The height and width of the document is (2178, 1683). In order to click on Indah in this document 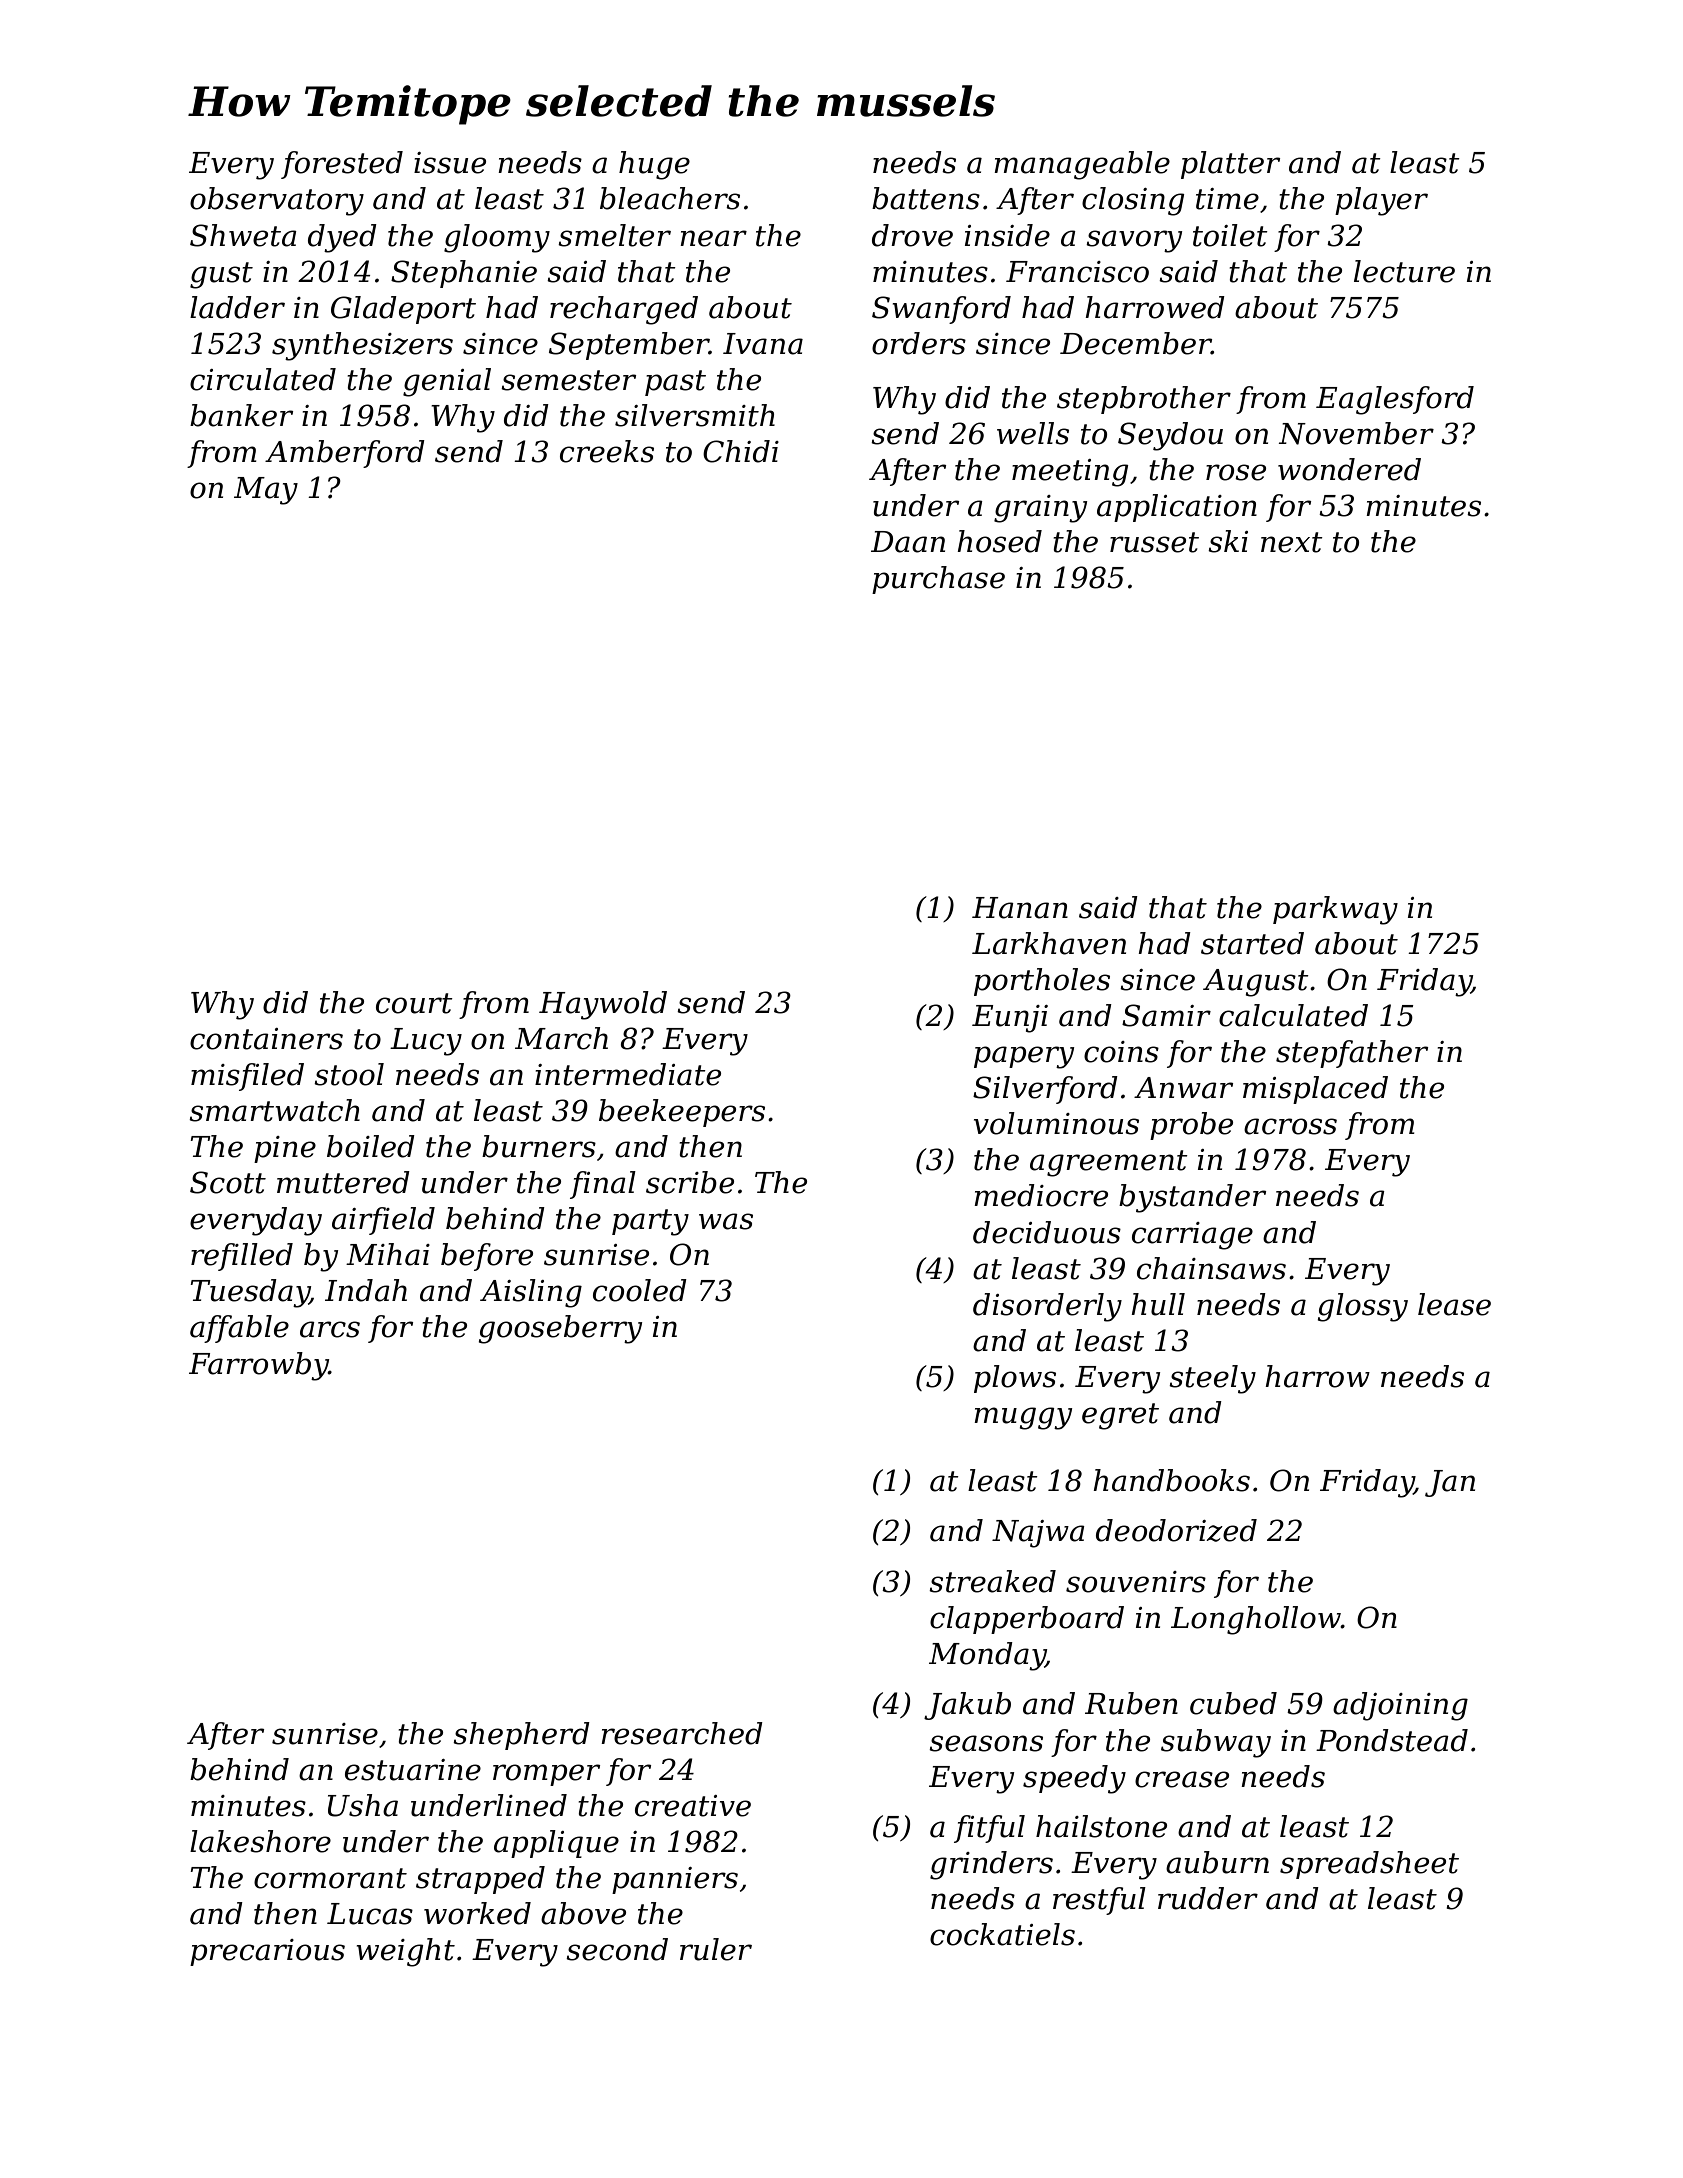, I will do `click(366, 1290)`.
